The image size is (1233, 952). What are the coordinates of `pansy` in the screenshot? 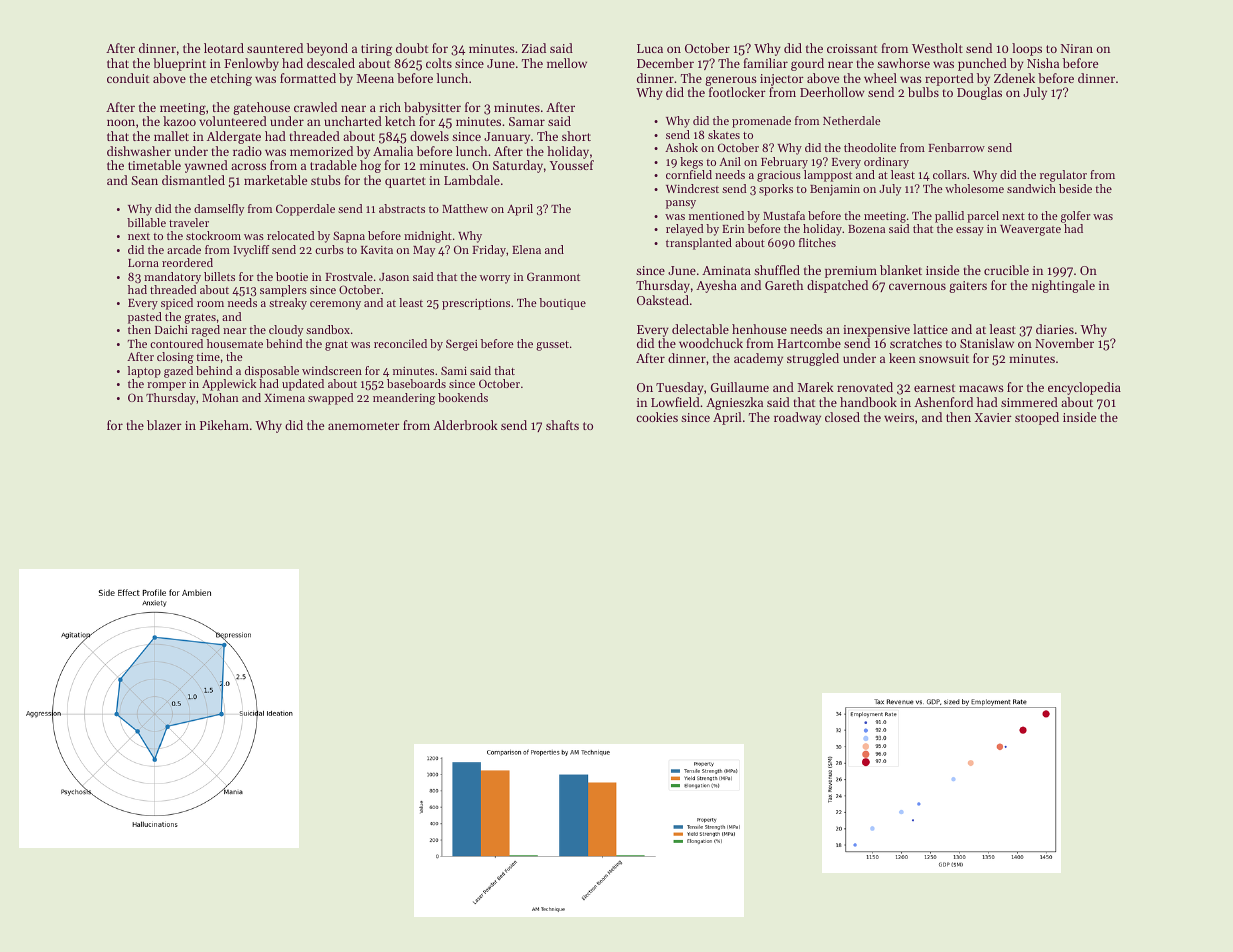 It's located at (681, 204).
